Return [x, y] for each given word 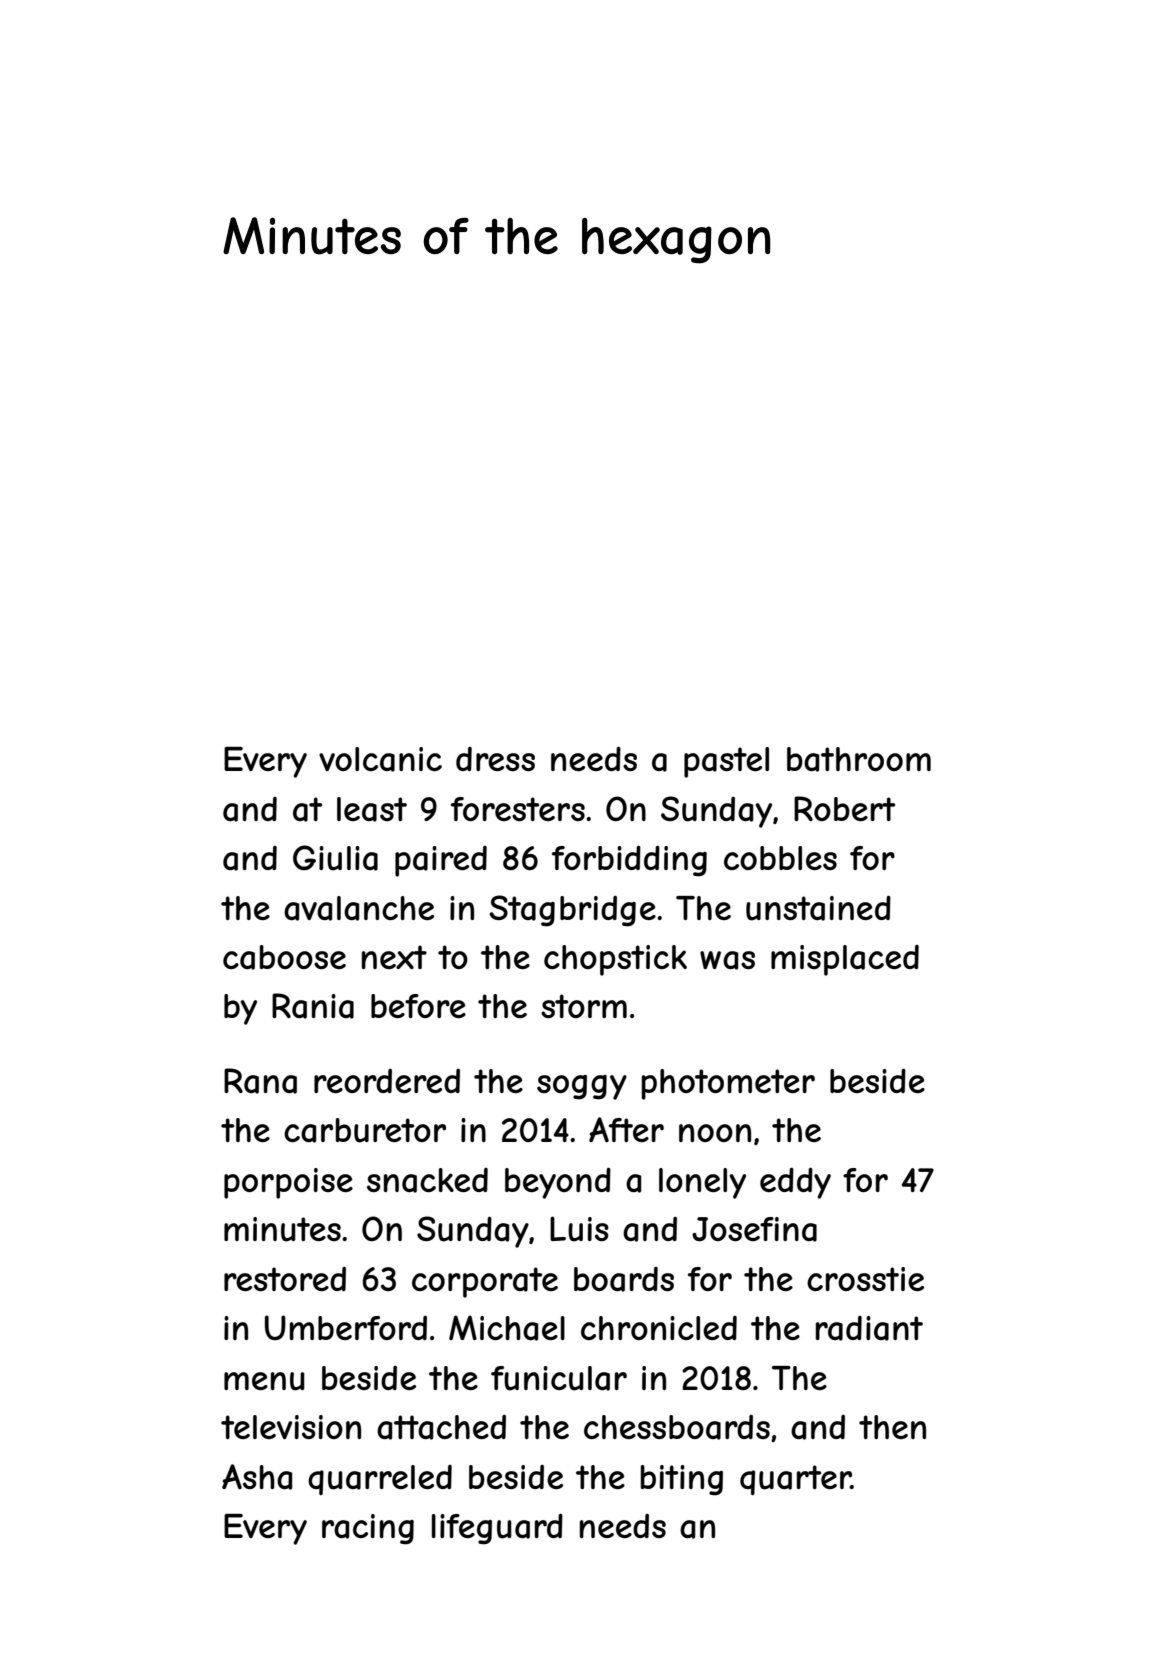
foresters [518, 809]
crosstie [865, 1279]
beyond [558, 1183]
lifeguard [497, 1529]
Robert [844, 808]
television [291, 1427]
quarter [795, 1480]
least [372, 809]
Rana [260, 1081]
